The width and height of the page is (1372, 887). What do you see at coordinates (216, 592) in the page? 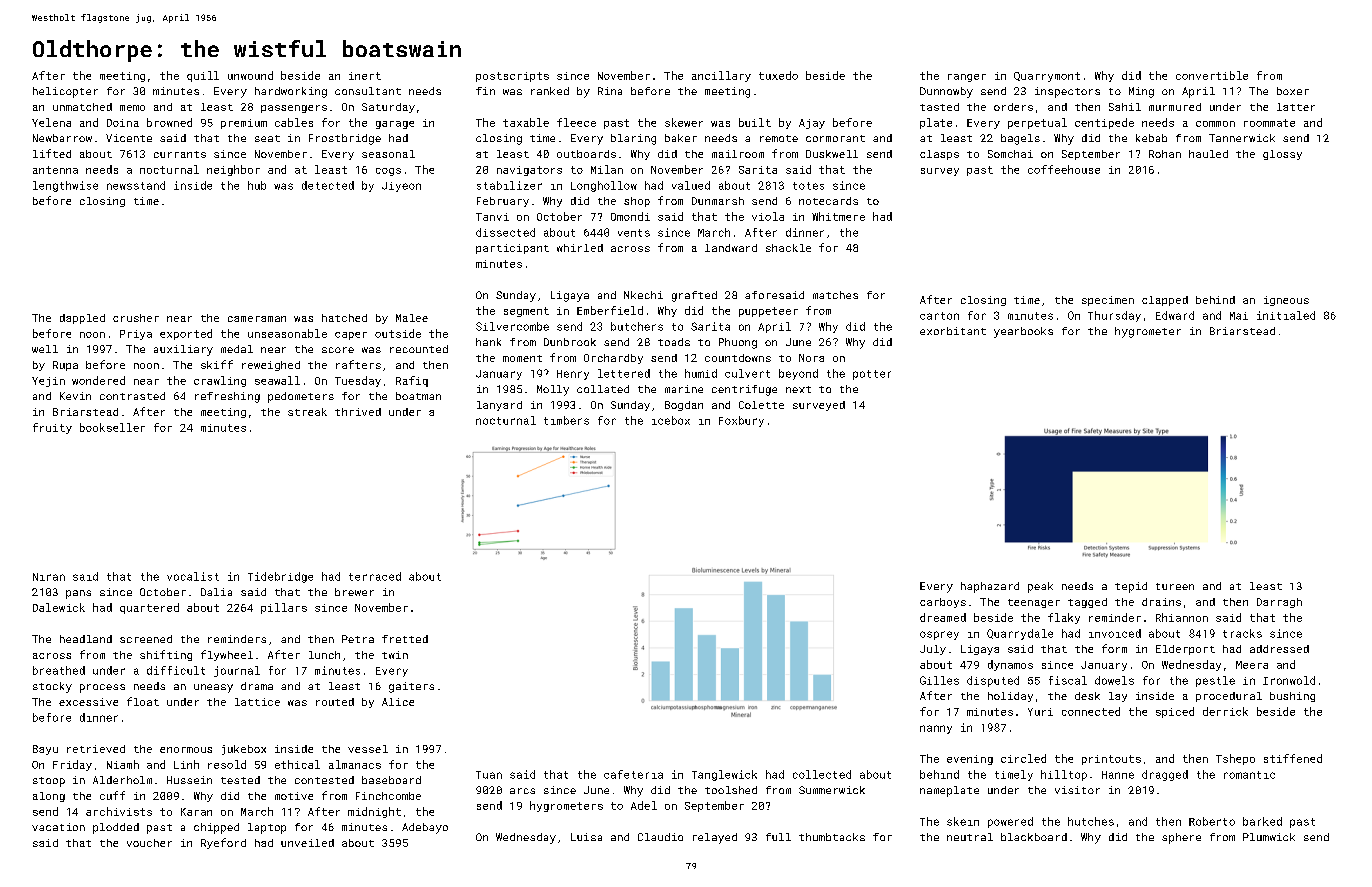
I see `Dalia` at bounding box center [216, 592].
